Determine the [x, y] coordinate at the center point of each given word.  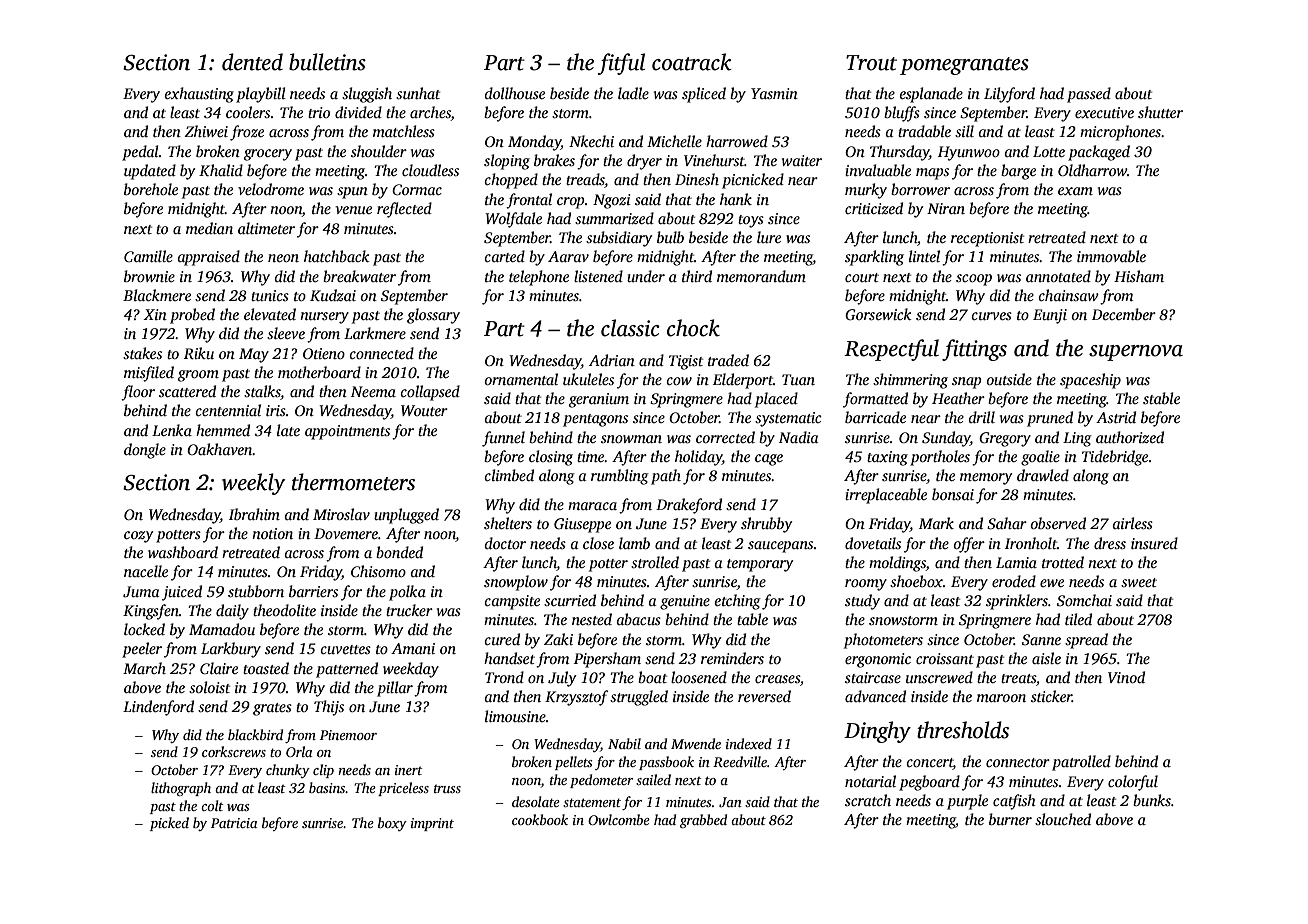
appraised [208, 258]
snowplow [516, 583]
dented [252, 62]
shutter [1160, 112]
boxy [392, 824]
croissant [945, 658]
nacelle [146, 571]
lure [769, 237]
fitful [621, 64]
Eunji [1050, 316]
